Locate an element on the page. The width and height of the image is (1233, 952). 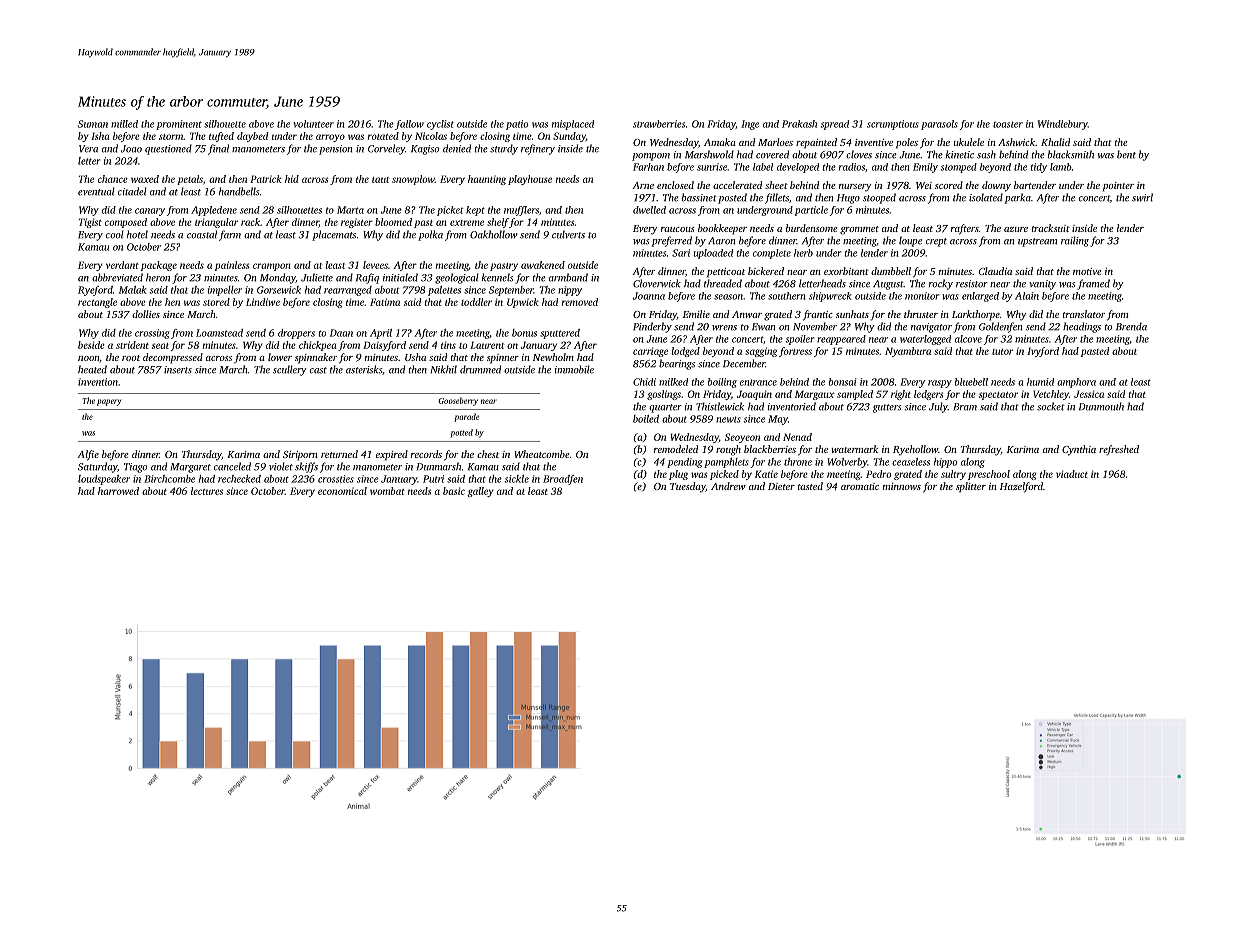
Andrew is located at coordinates (728, 486).
